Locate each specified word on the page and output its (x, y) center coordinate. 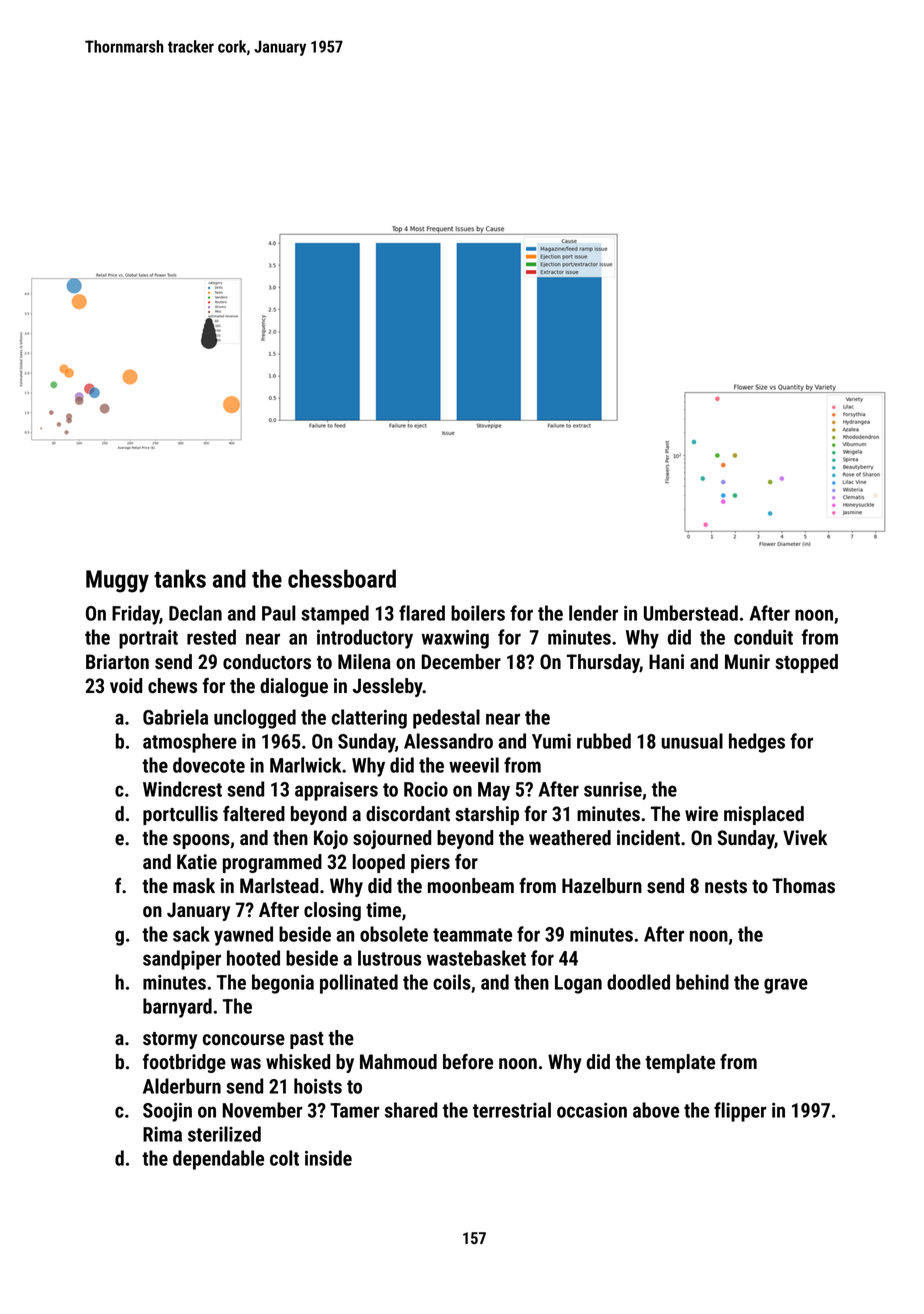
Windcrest (182, 789)
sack (191, 934)
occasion (592, 1110)
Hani (666, 662)
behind (702, 982)
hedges (757, 743)
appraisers (336, 791)
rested (211, 637)
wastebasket (476, 958)
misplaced (764, 815)
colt (284, 1158)
